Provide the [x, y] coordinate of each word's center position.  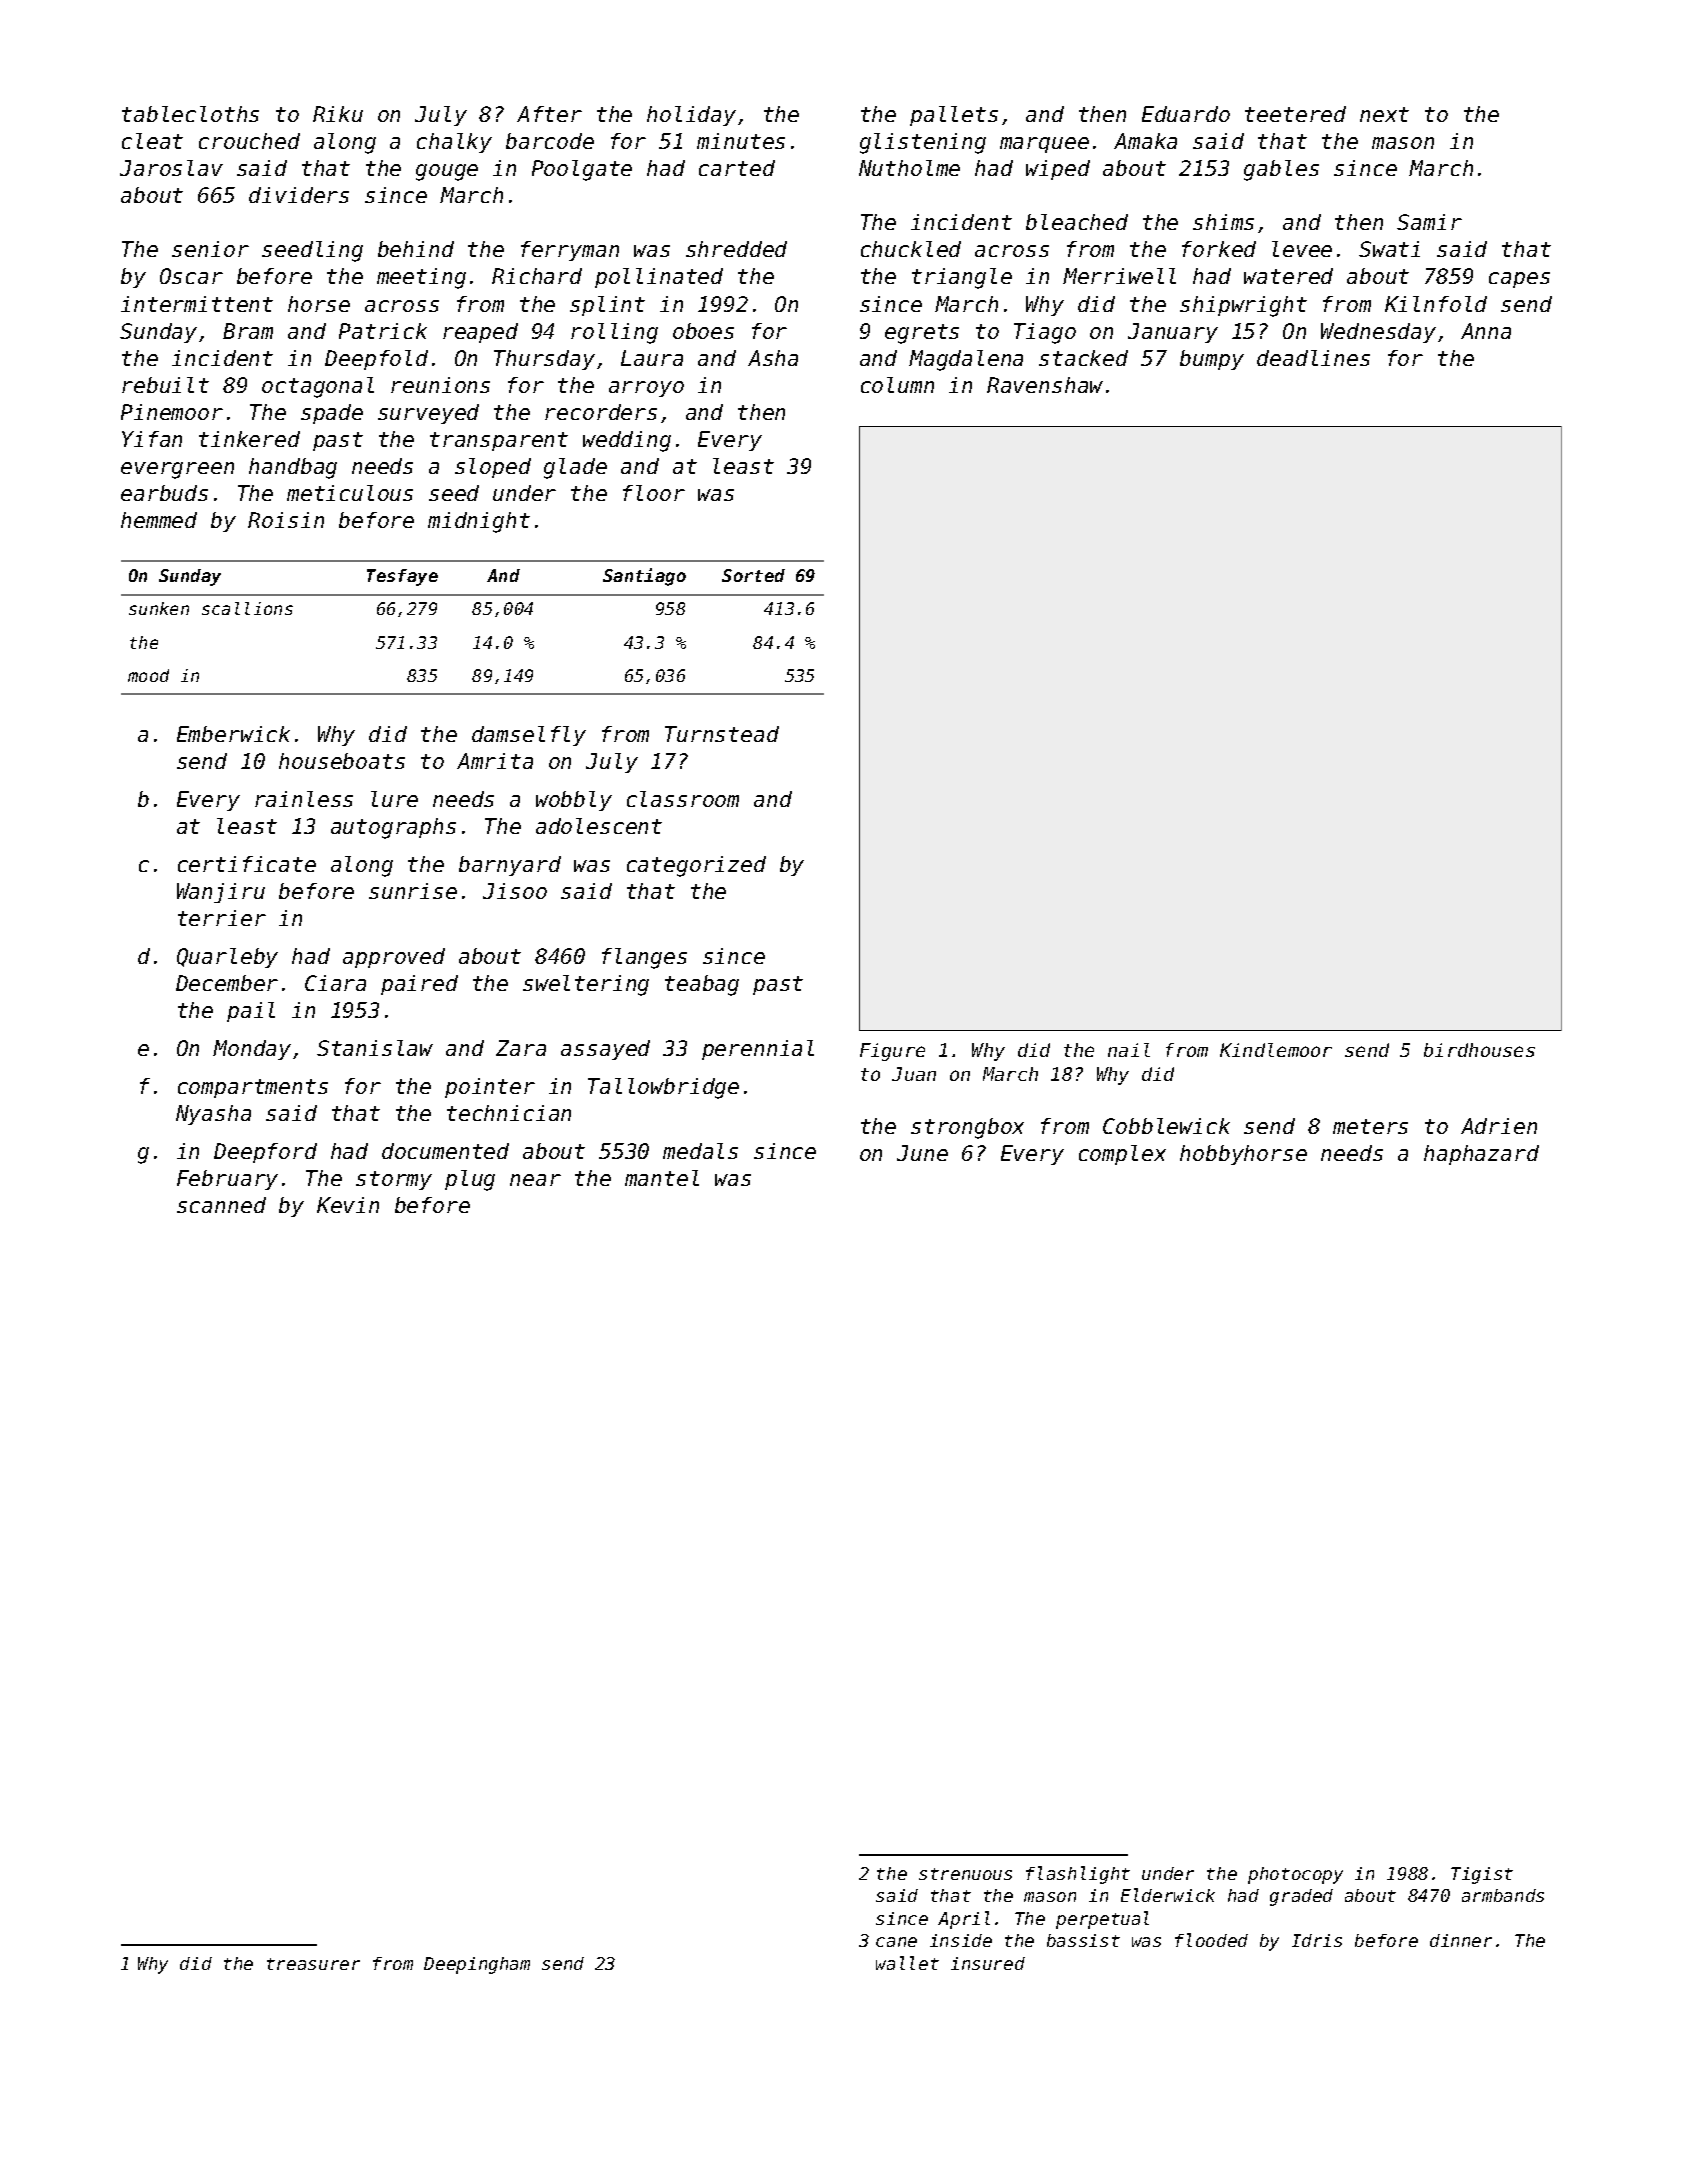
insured [988, 1963]
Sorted [753, 575]
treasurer [313, 1964]
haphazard [1481, 1155]
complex [1122, 1155]
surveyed [428, 414]
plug [470, 1180]
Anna [1486, 331]
